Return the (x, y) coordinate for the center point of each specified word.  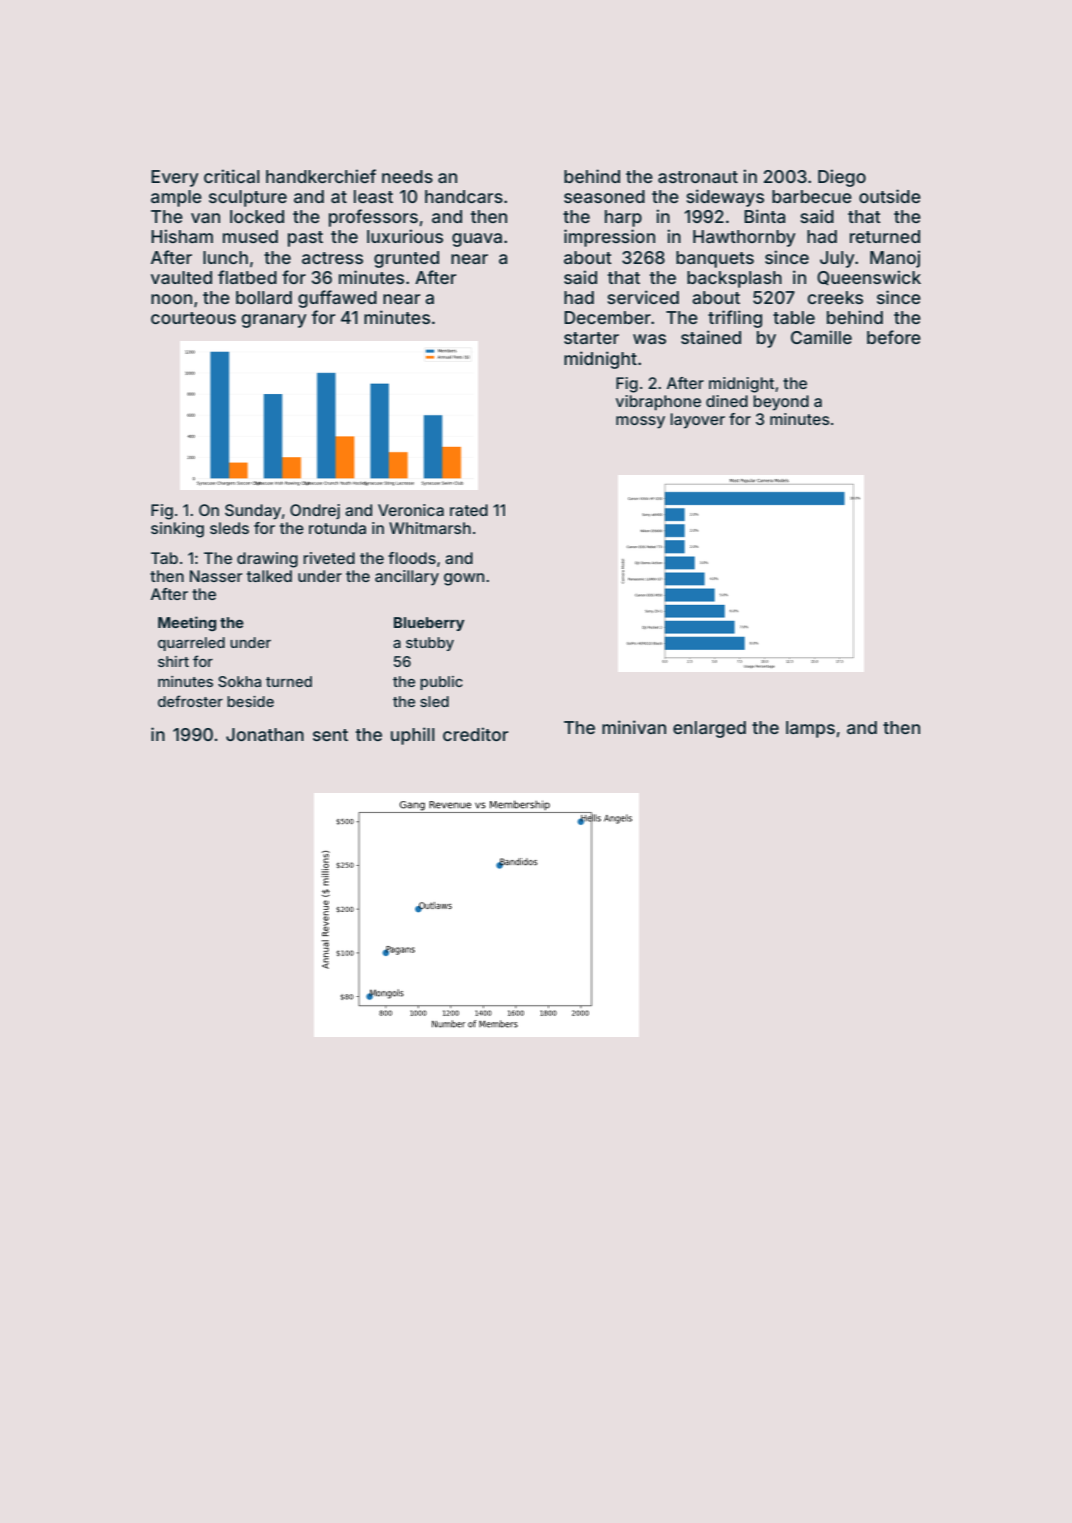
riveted (329, 558)
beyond (781, 403)
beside (250, 701)
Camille (821, 337)
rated (469, 510)
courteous (193, 318)
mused (250, 236)
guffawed (337, 299)
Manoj (895, 259)
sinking (177, 530)
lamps (810, 729)
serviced (643, 297)
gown (464, 579)
